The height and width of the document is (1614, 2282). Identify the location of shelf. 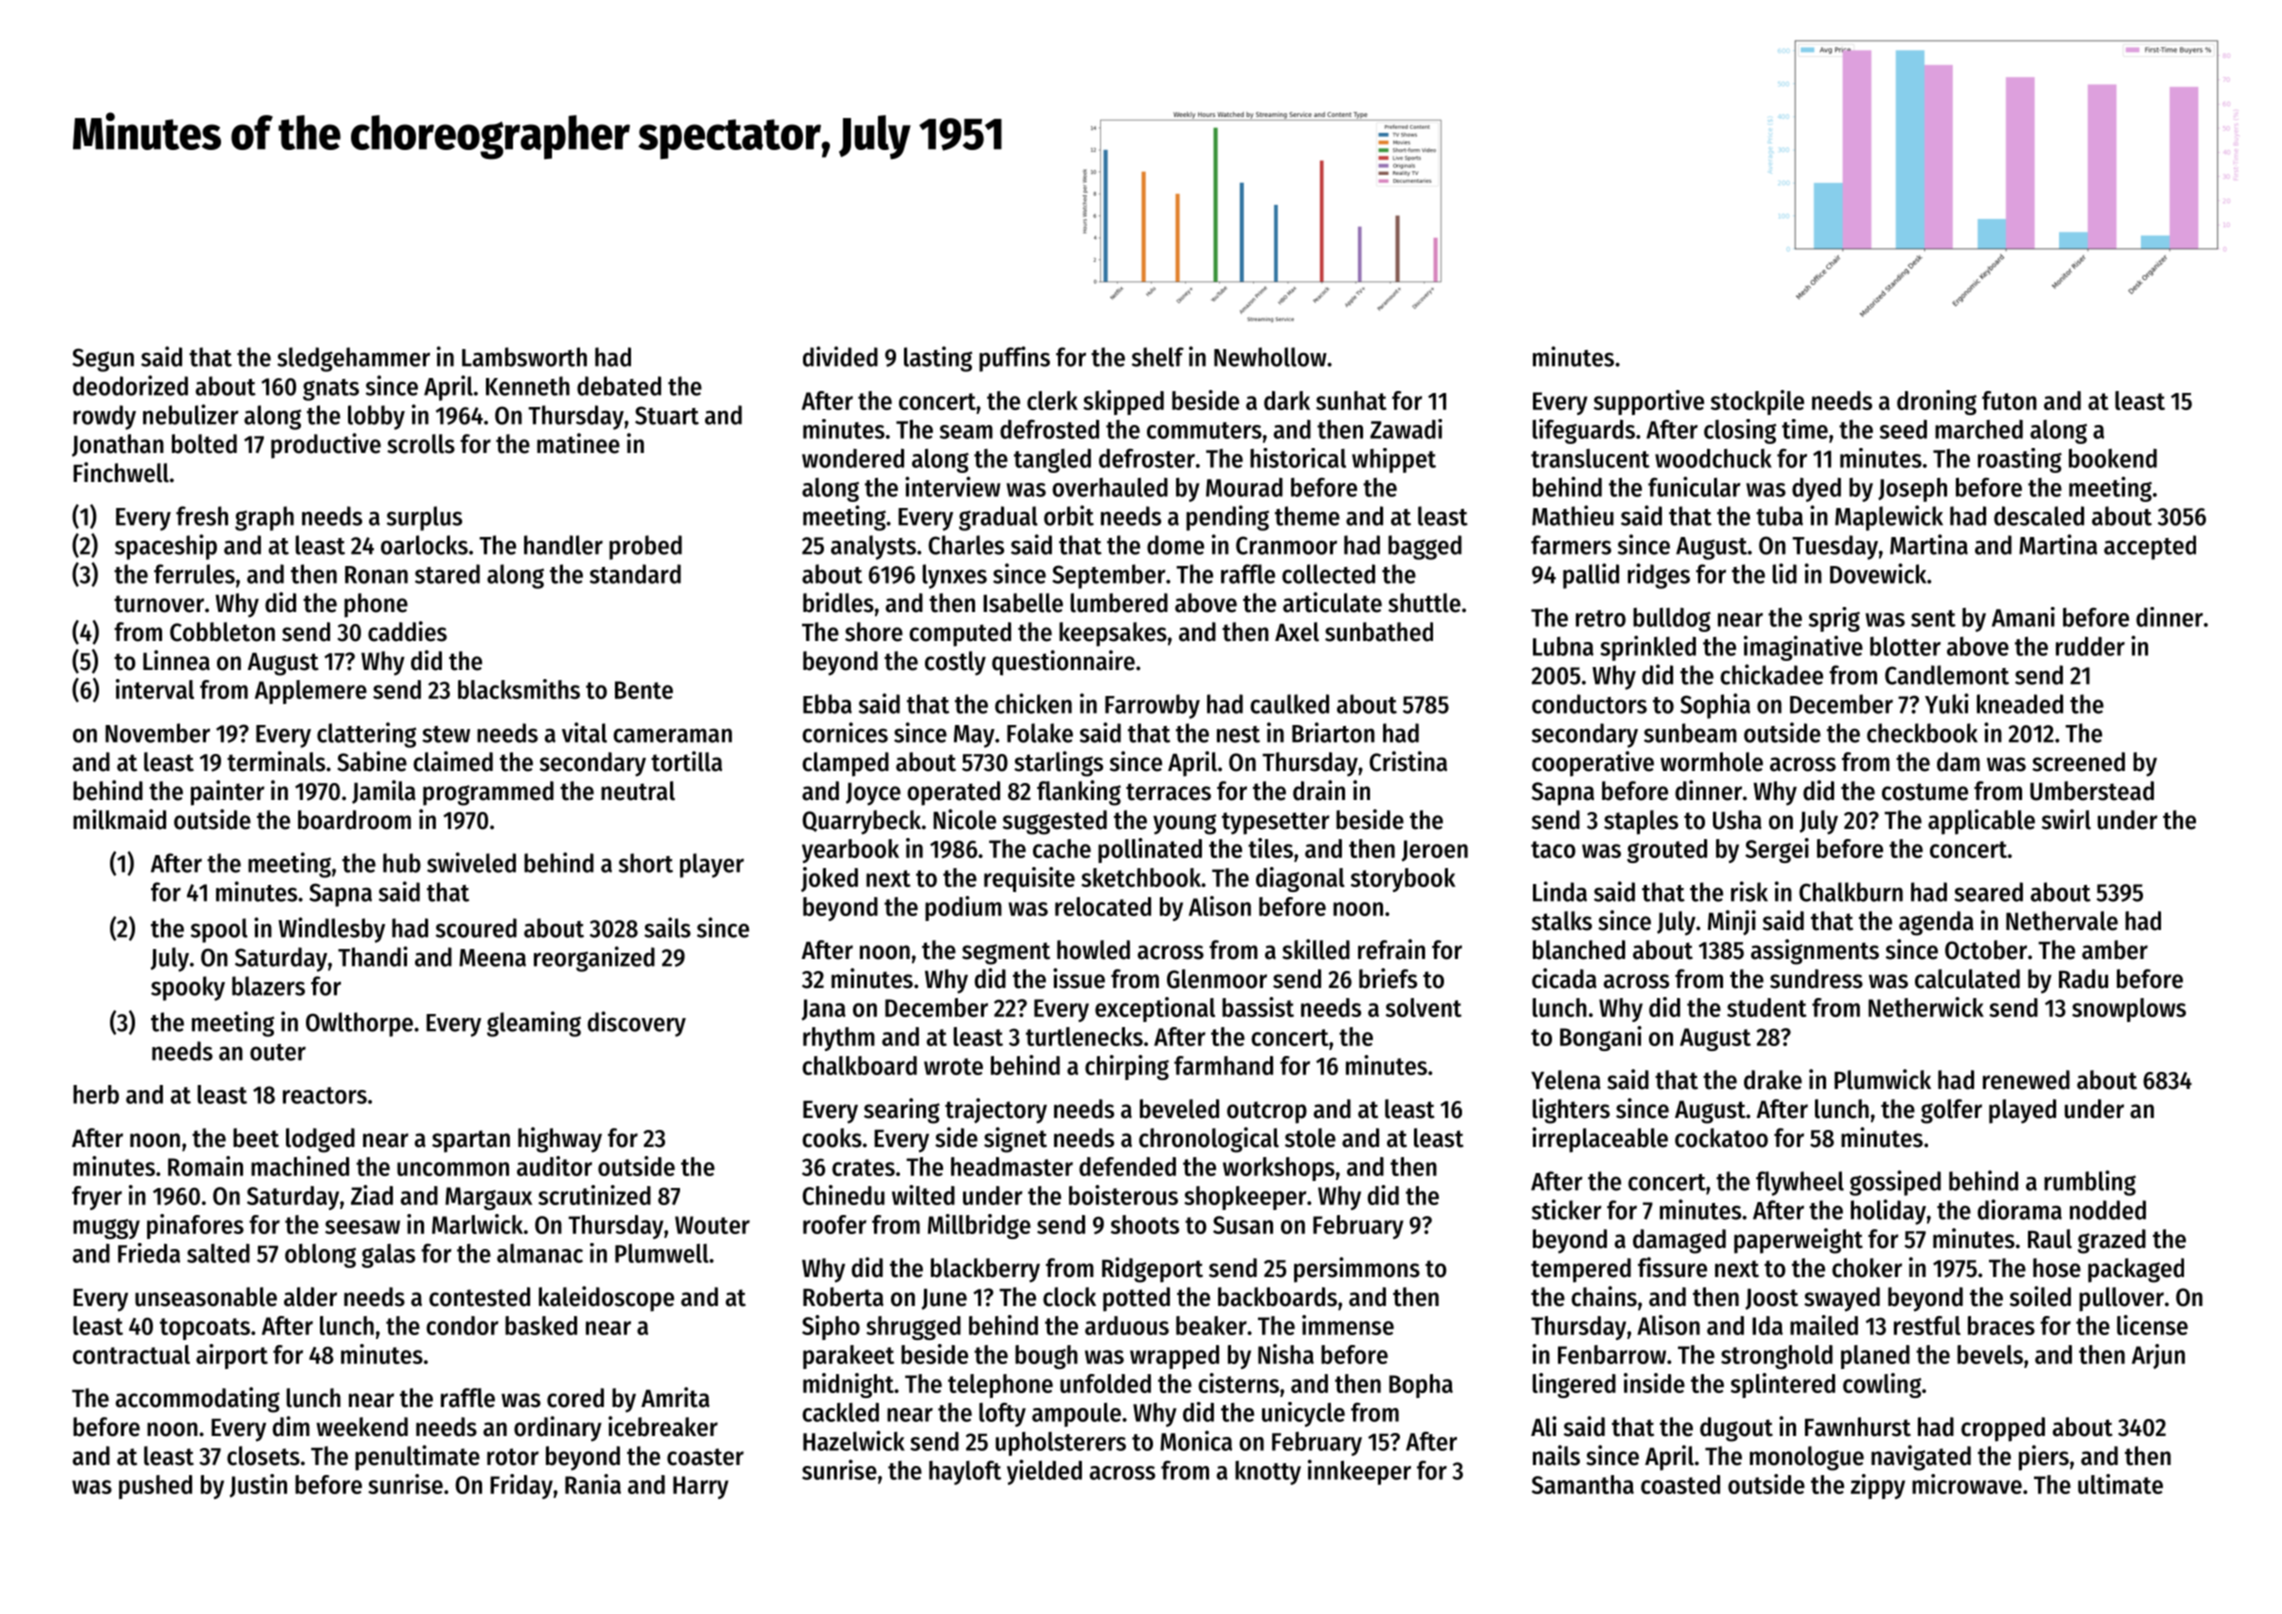
(1158, 357).
